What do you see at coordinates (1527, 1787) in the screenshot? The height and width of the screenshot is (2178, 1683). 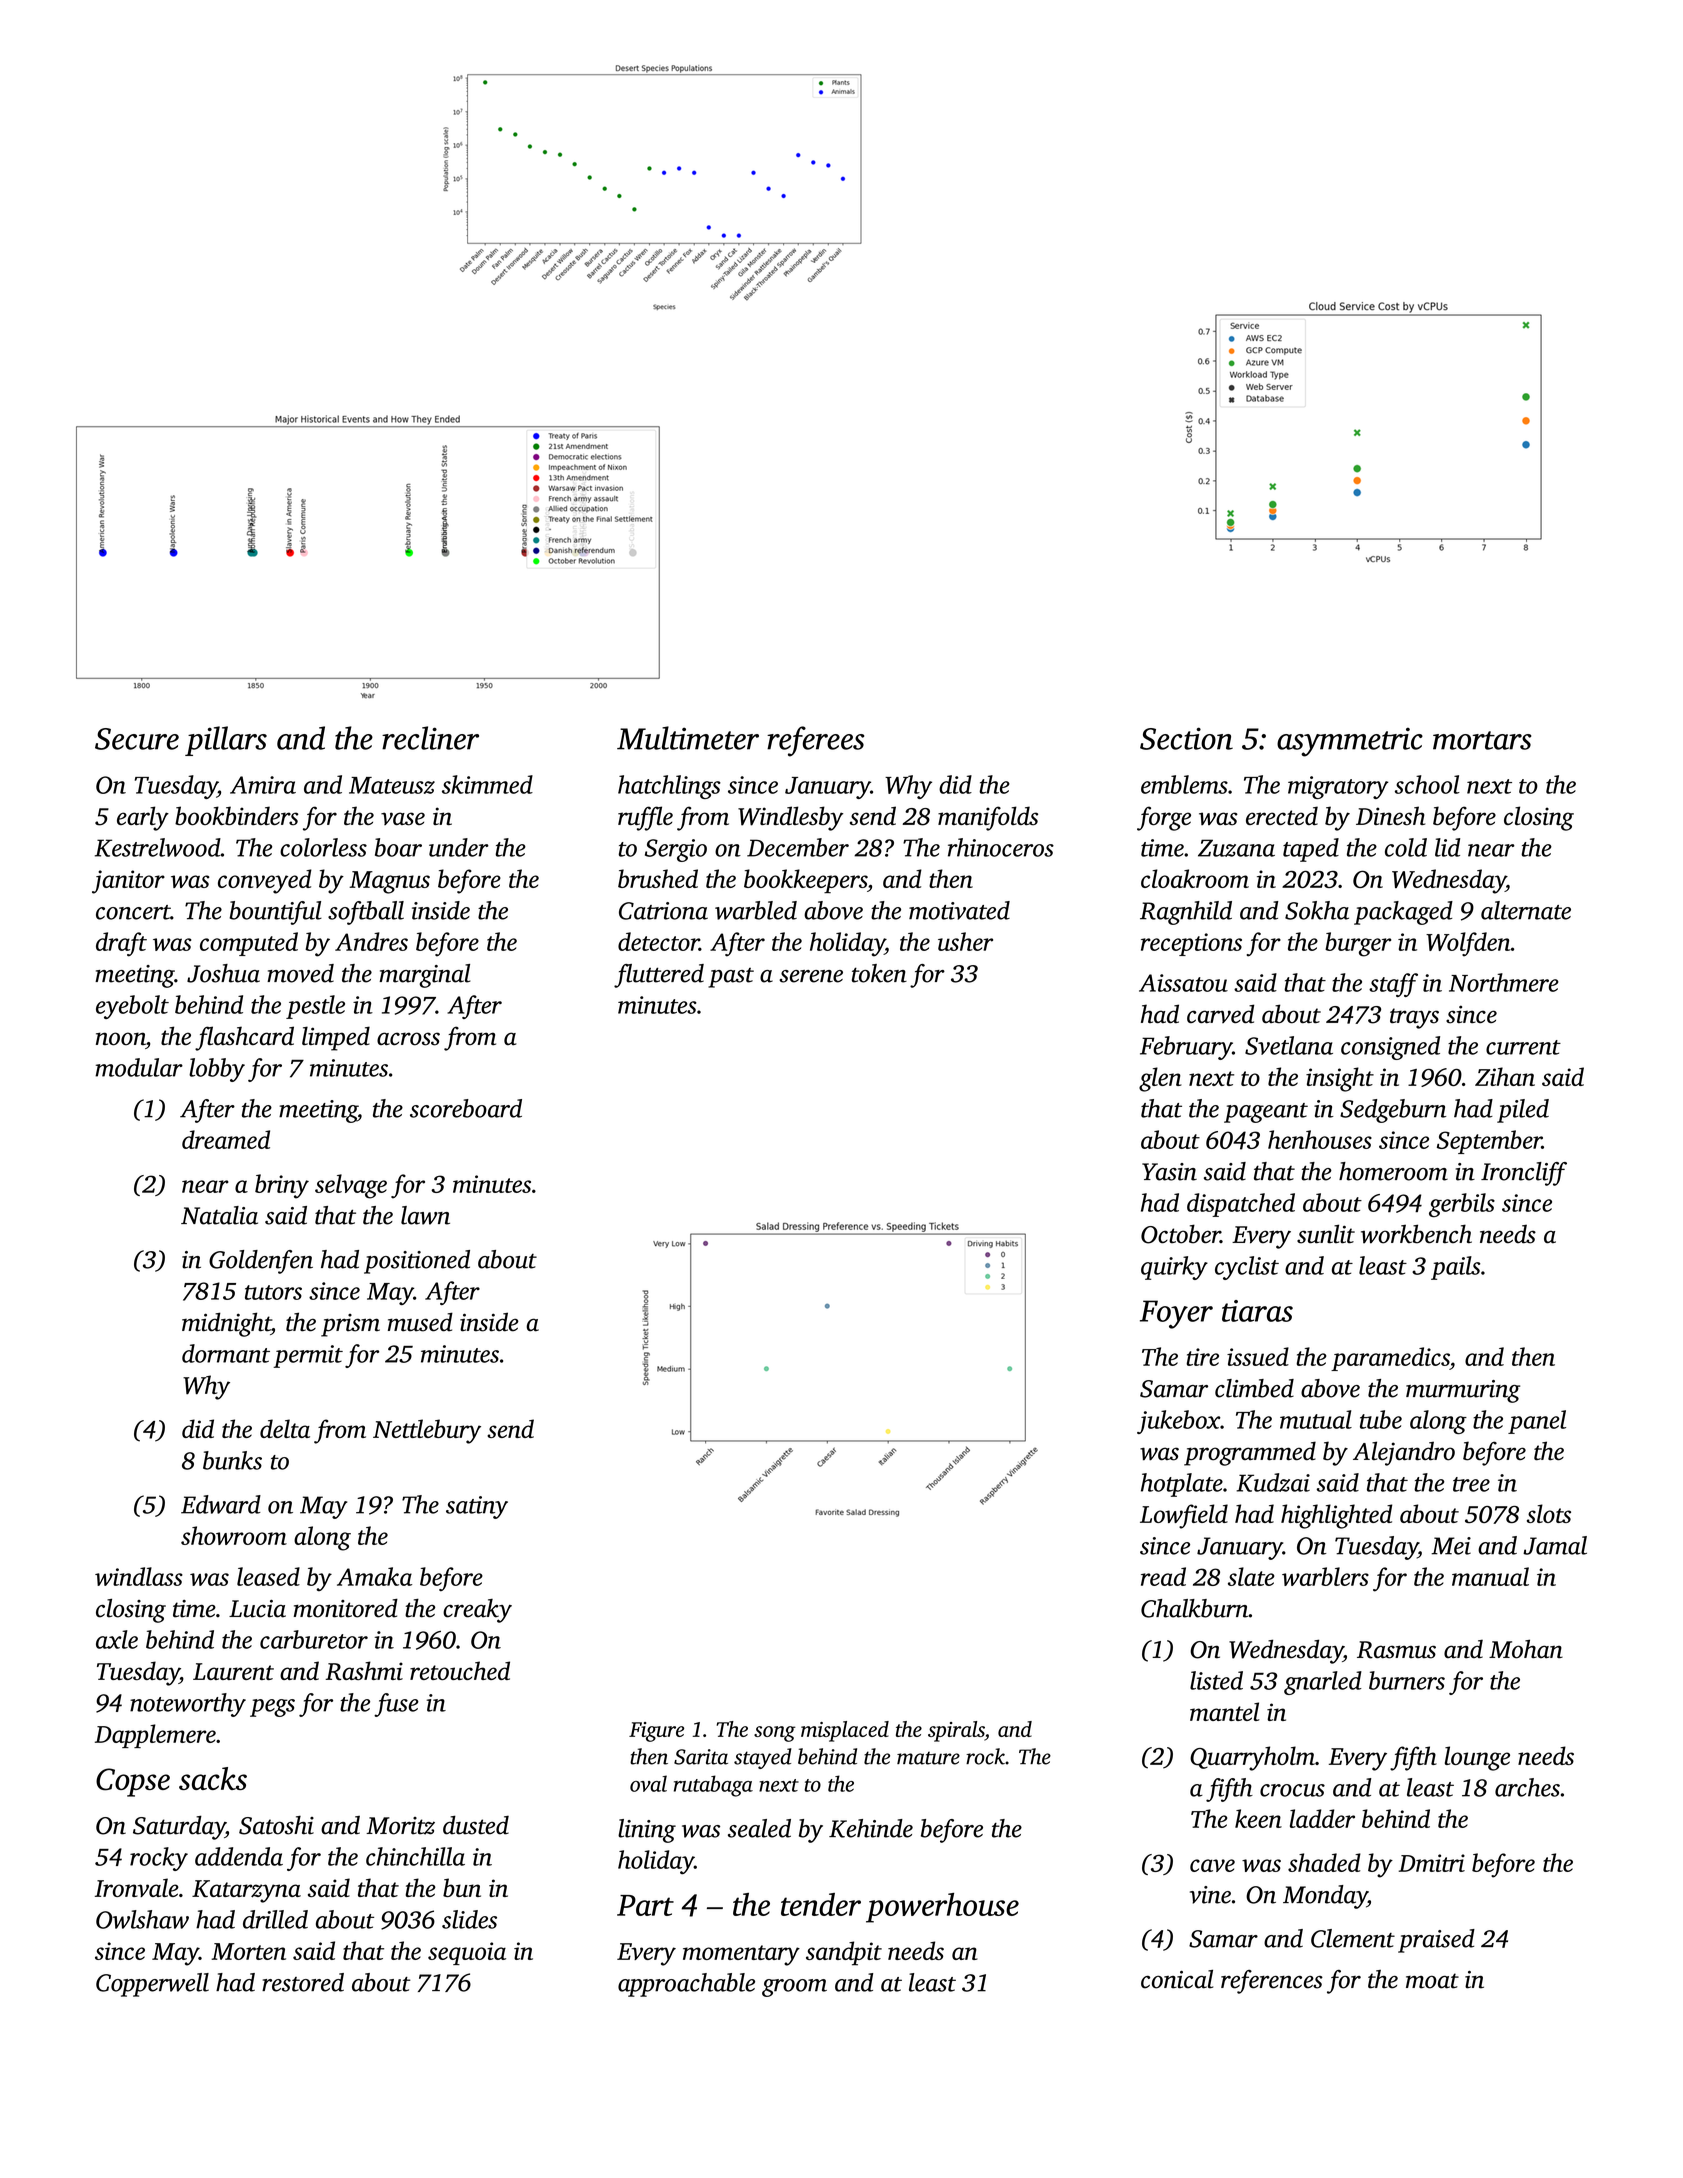 I see `arches` at bounding box center [1527, 1787].
